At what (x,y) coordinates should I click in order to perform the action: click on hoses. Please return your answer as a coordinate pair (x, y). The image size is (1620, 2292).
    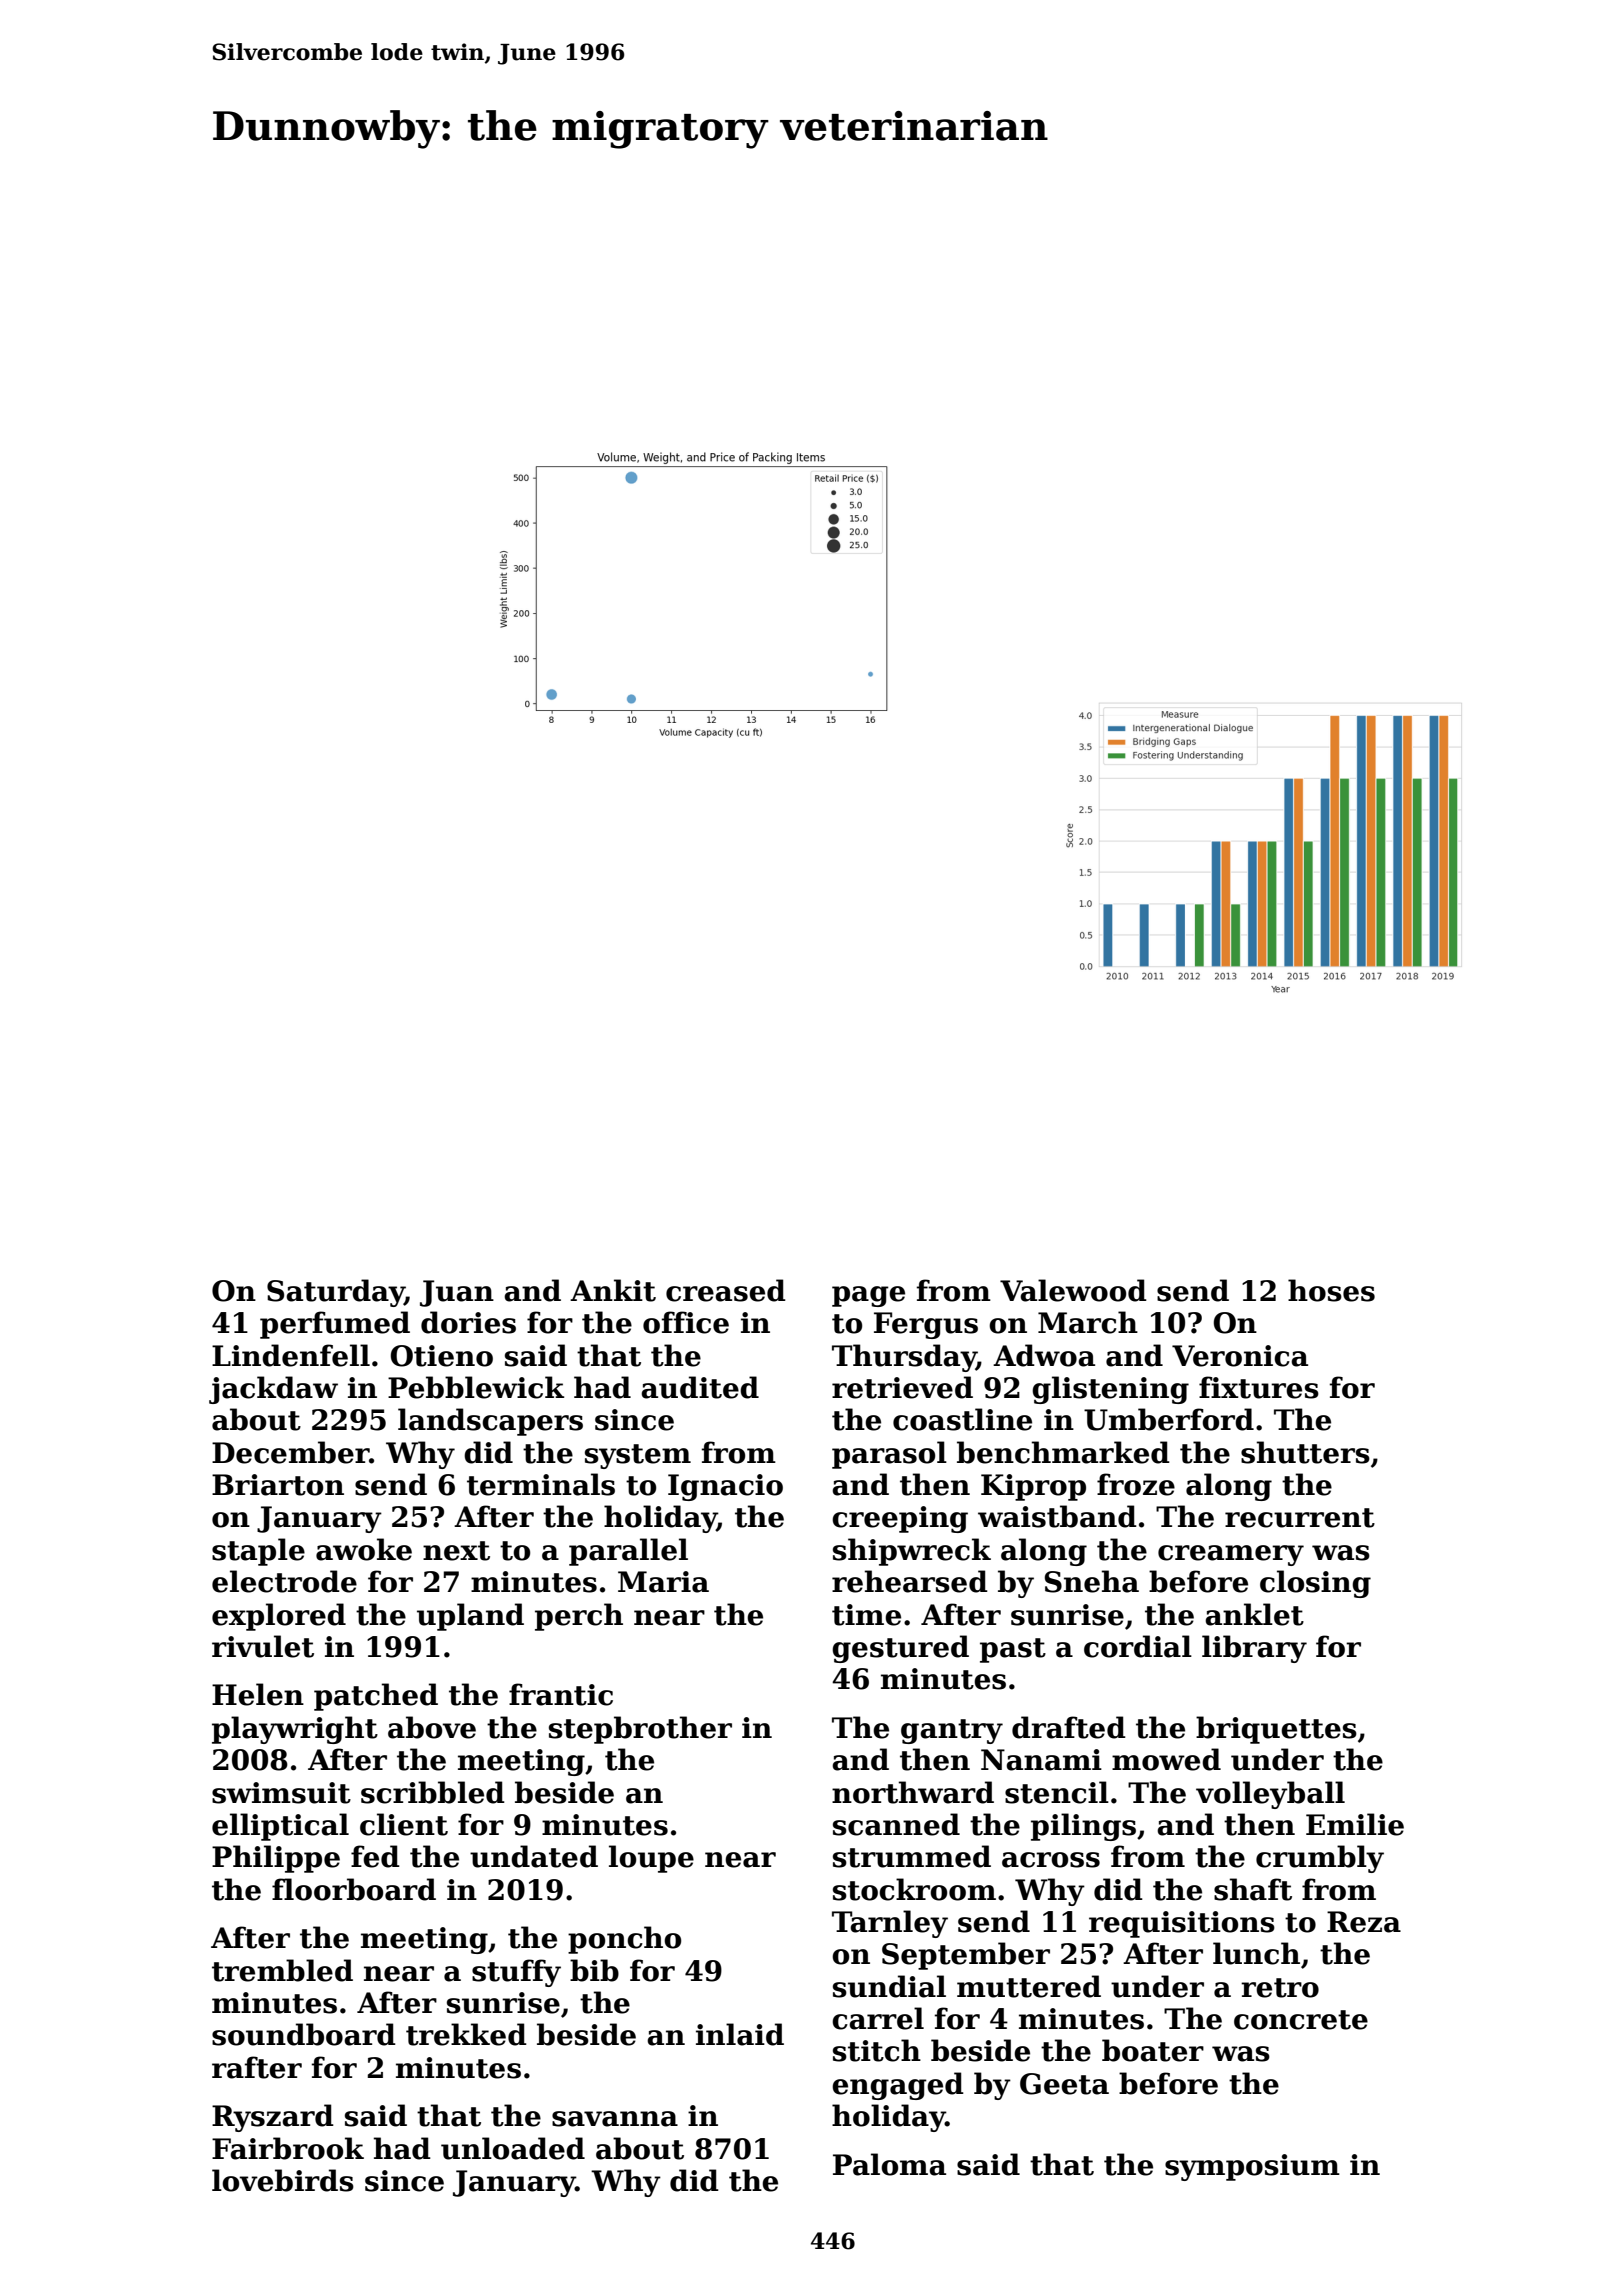
    Looking at the image, I should click on (1331, 1290).
